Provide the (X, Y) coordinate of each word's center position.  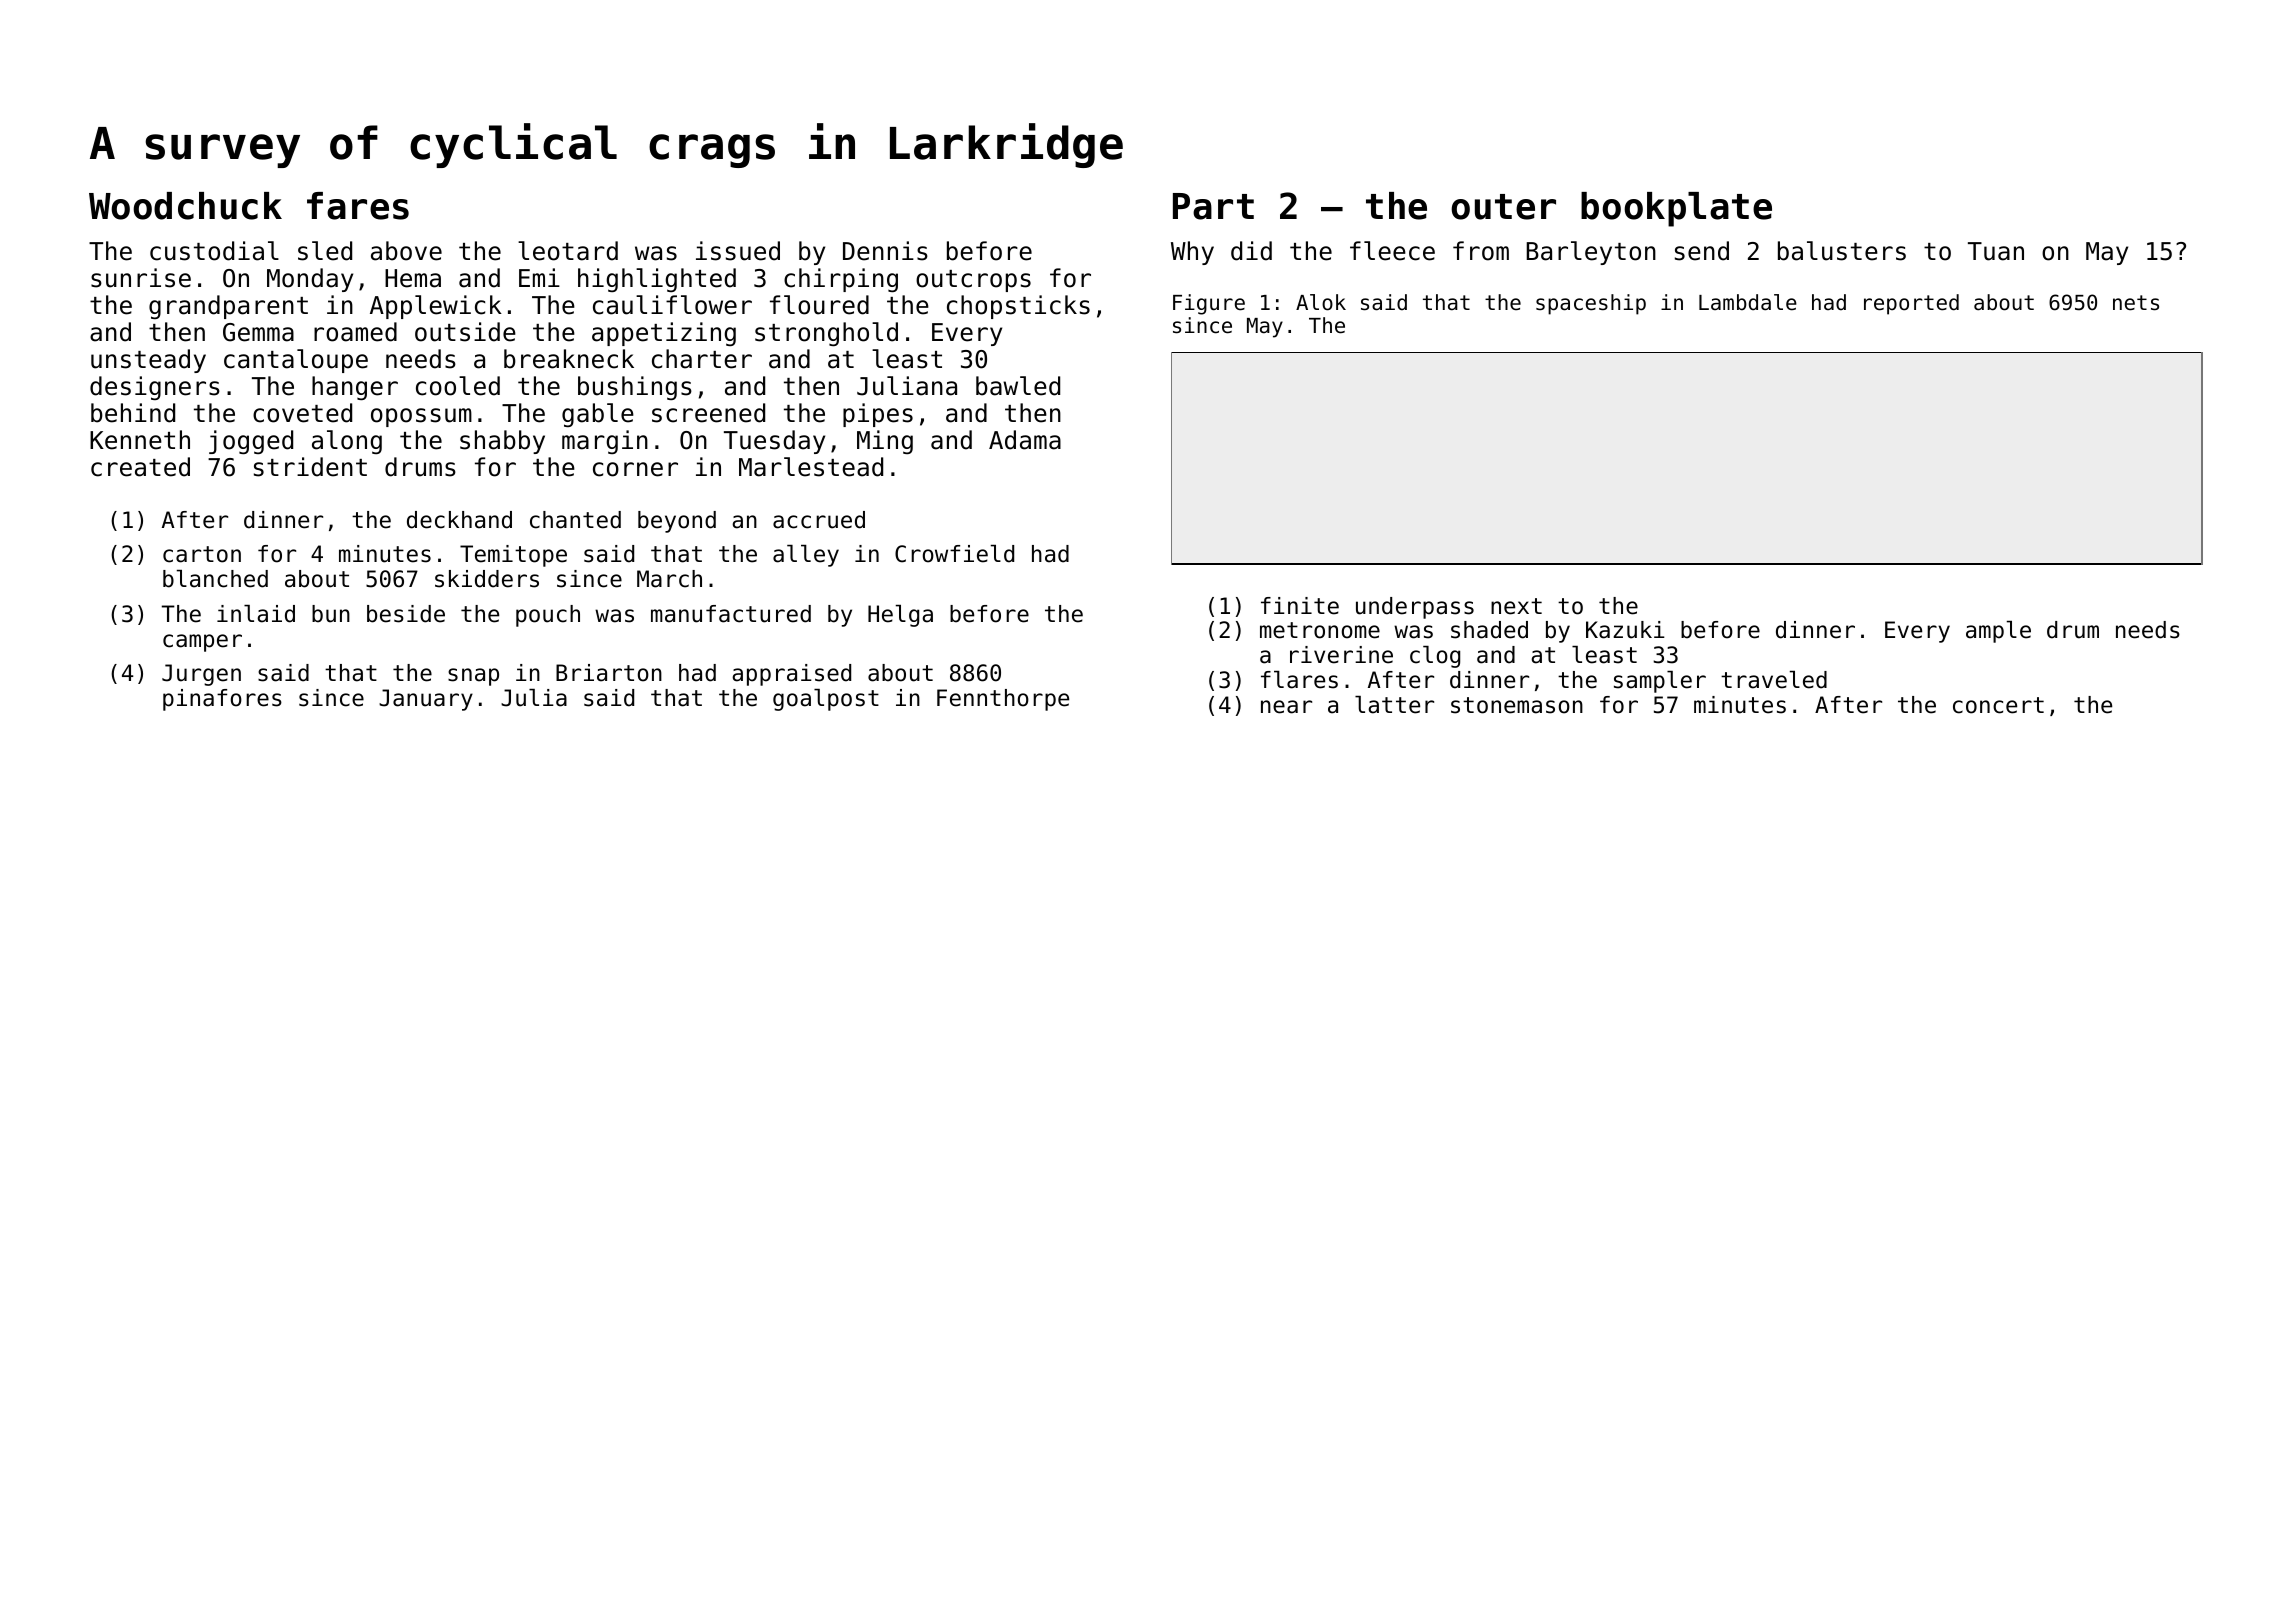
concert (1998, 705)
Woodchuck (185, 206)
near (1286, 707)
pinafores (222, 700)
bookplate (1676, 209)
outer (1503, 207)
